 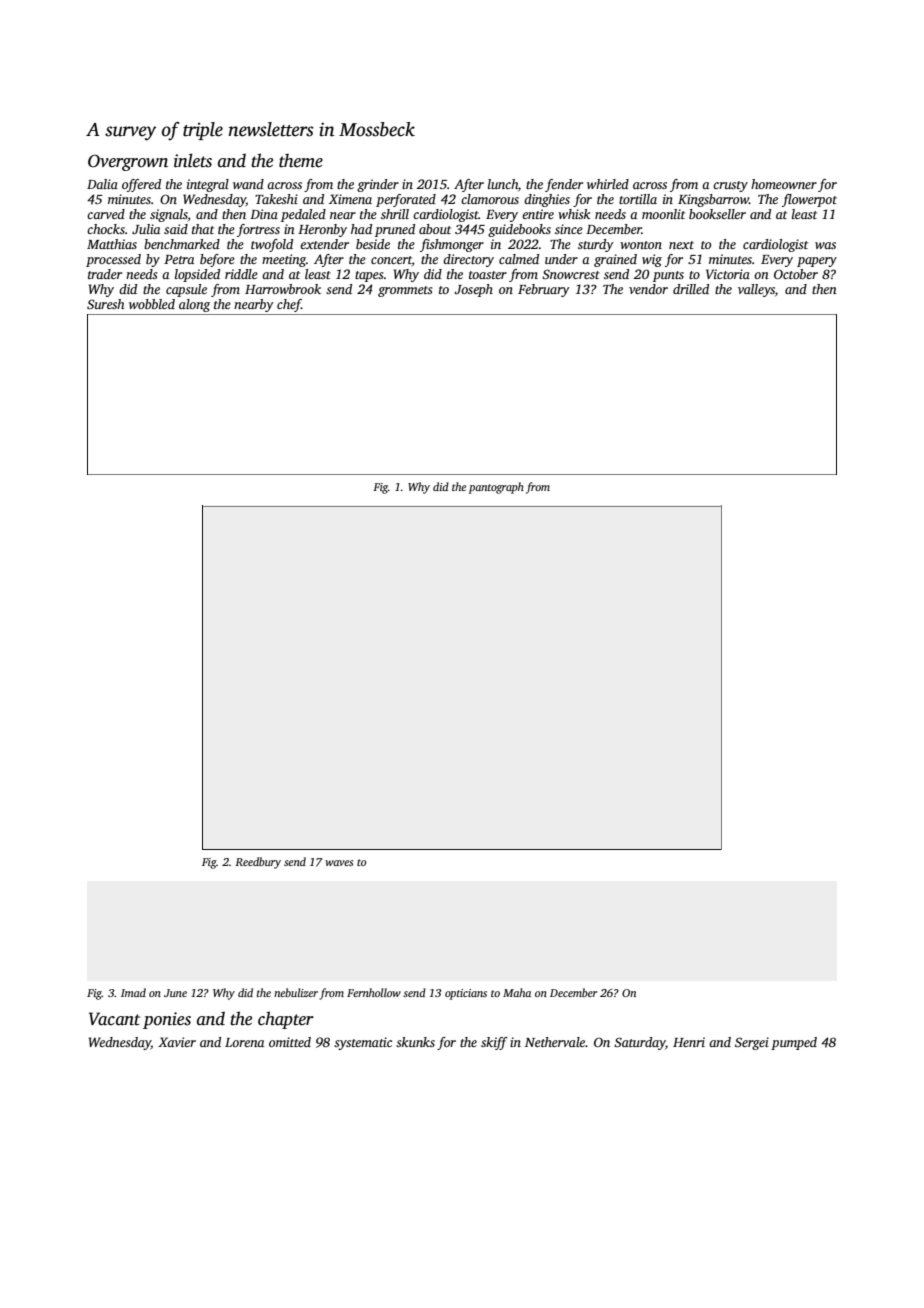 What do you see at coordinates (496, 488) in the screenshot?
I see `pantograph` at bounding box center [496, 488].
